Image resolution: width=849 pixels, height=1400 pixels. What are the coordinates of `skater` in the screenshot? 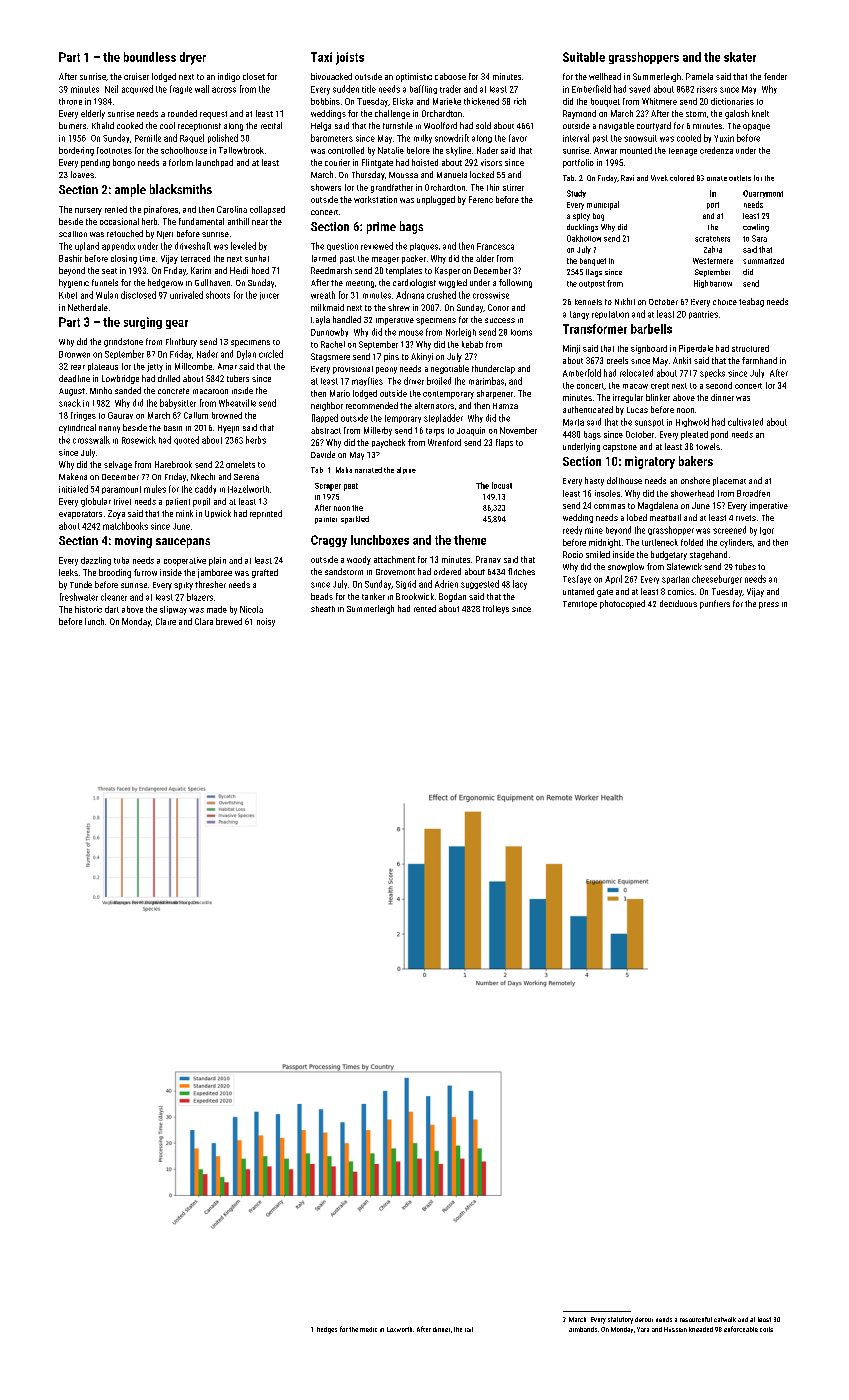 It's located at (740, 57).
